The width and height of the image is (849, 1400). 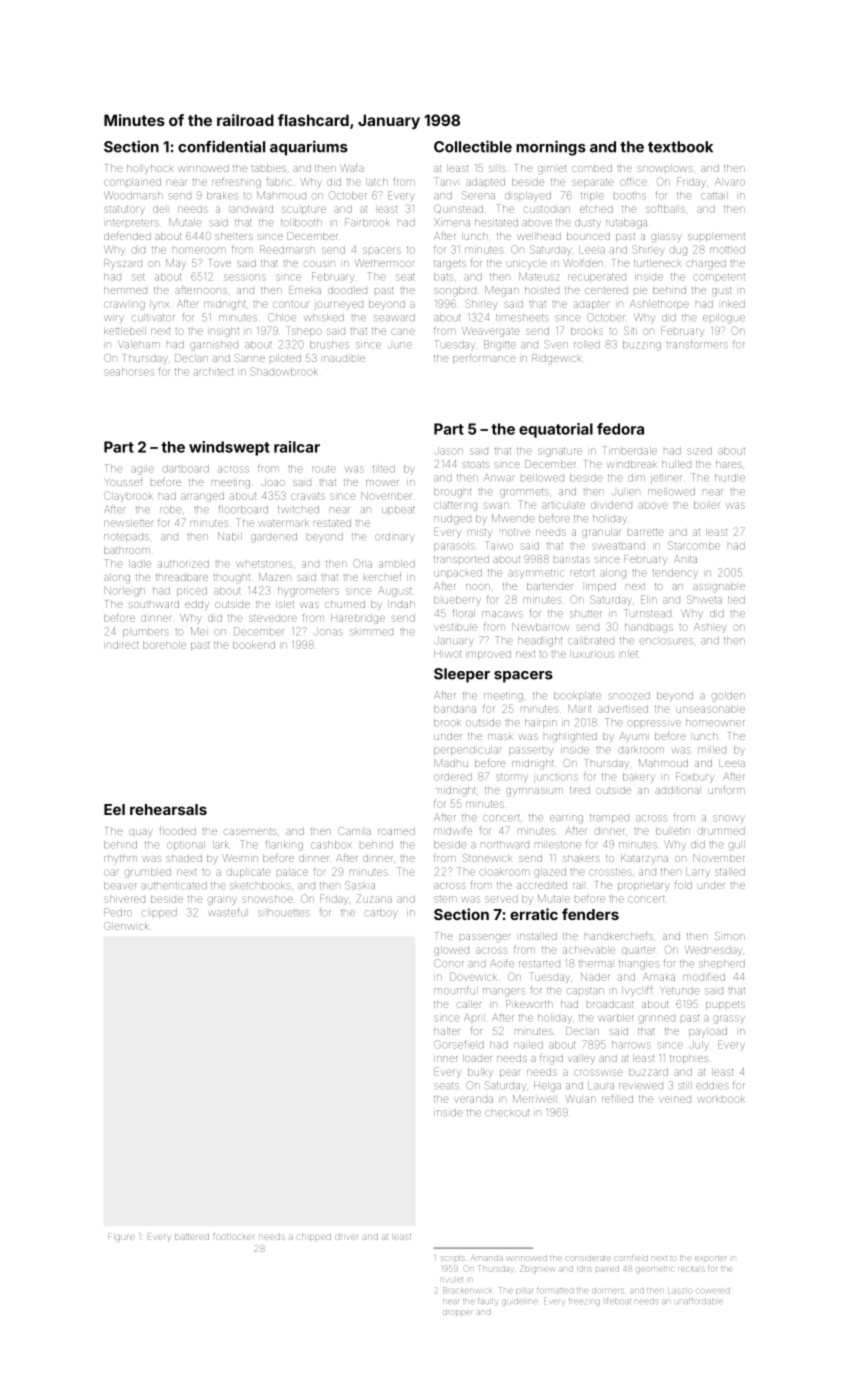 What do you see at coordinates (127, 235) in the image?
I see `defended` at bounding box center [127, 235].
